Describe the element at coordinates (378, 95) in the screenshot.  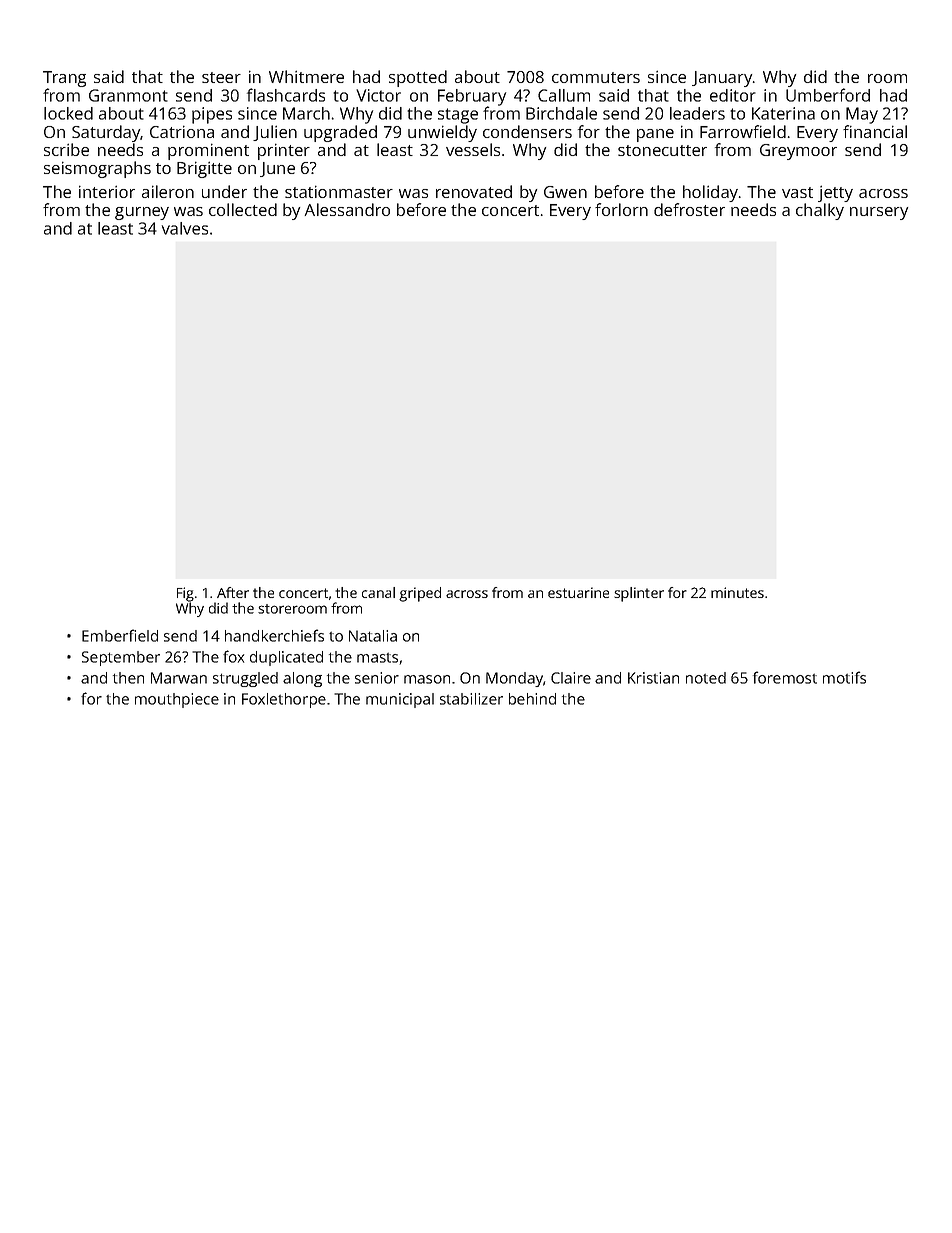
I see `Victor` at that location.
